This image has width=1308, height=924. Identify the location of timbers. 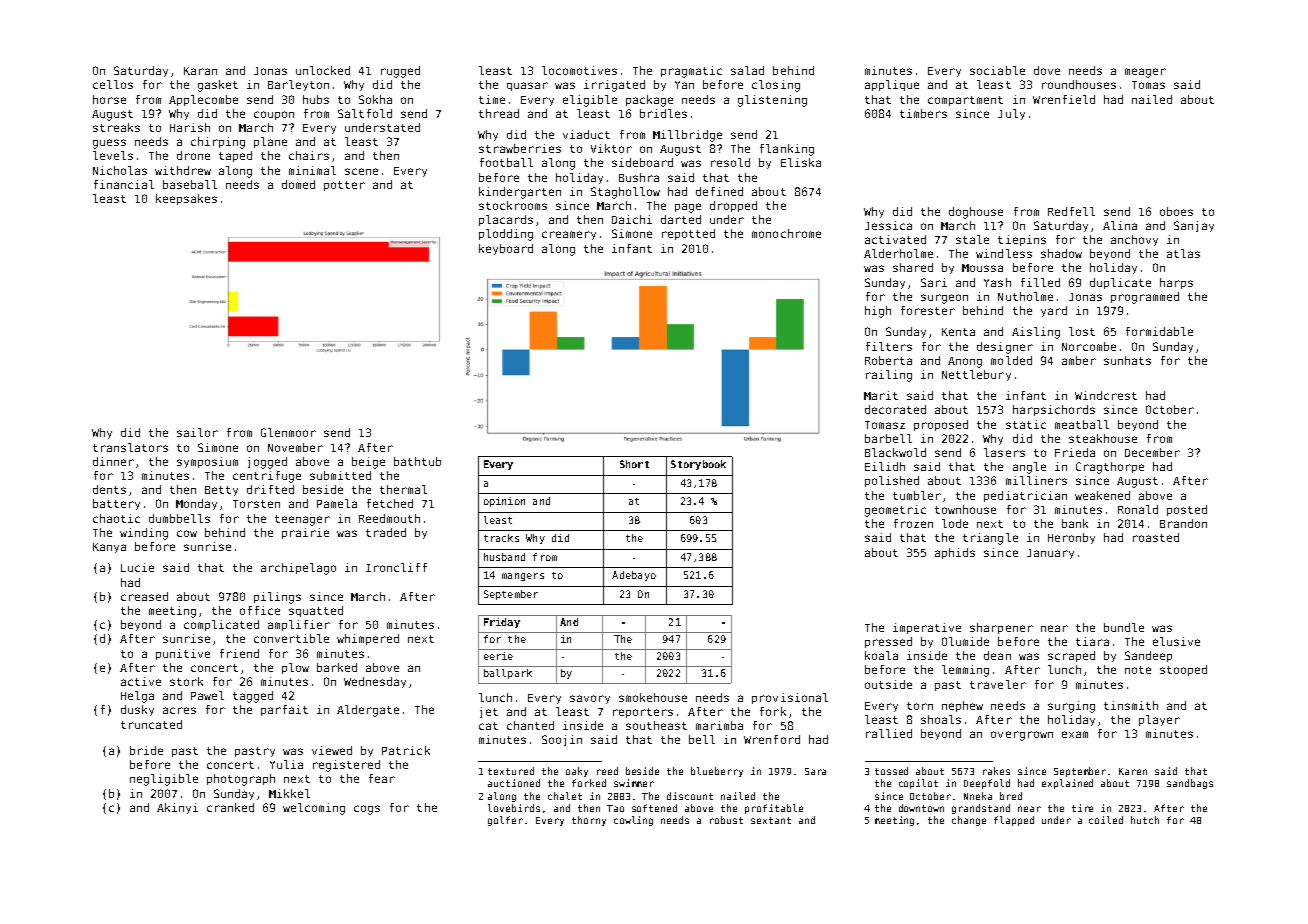
(923, 113).
